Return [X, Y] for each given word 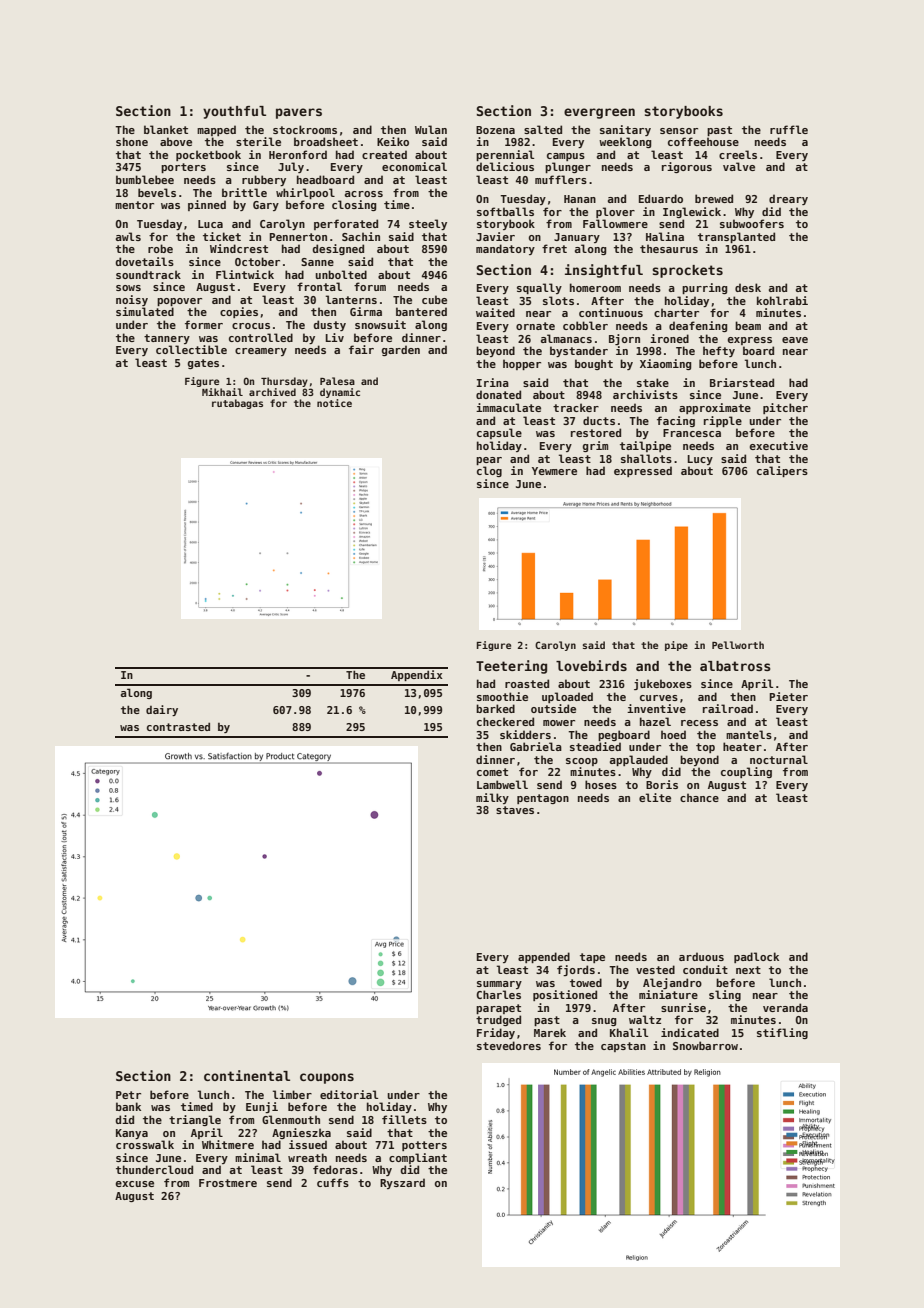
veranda [785, 1007]
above [176, 141]
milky [492, 798]
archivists [645, 394]
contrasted [178, 726]
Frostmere [228, 1183]
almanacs [566, 338]
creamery [261, 352]
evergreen [599, 113]
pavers [299, 113]
